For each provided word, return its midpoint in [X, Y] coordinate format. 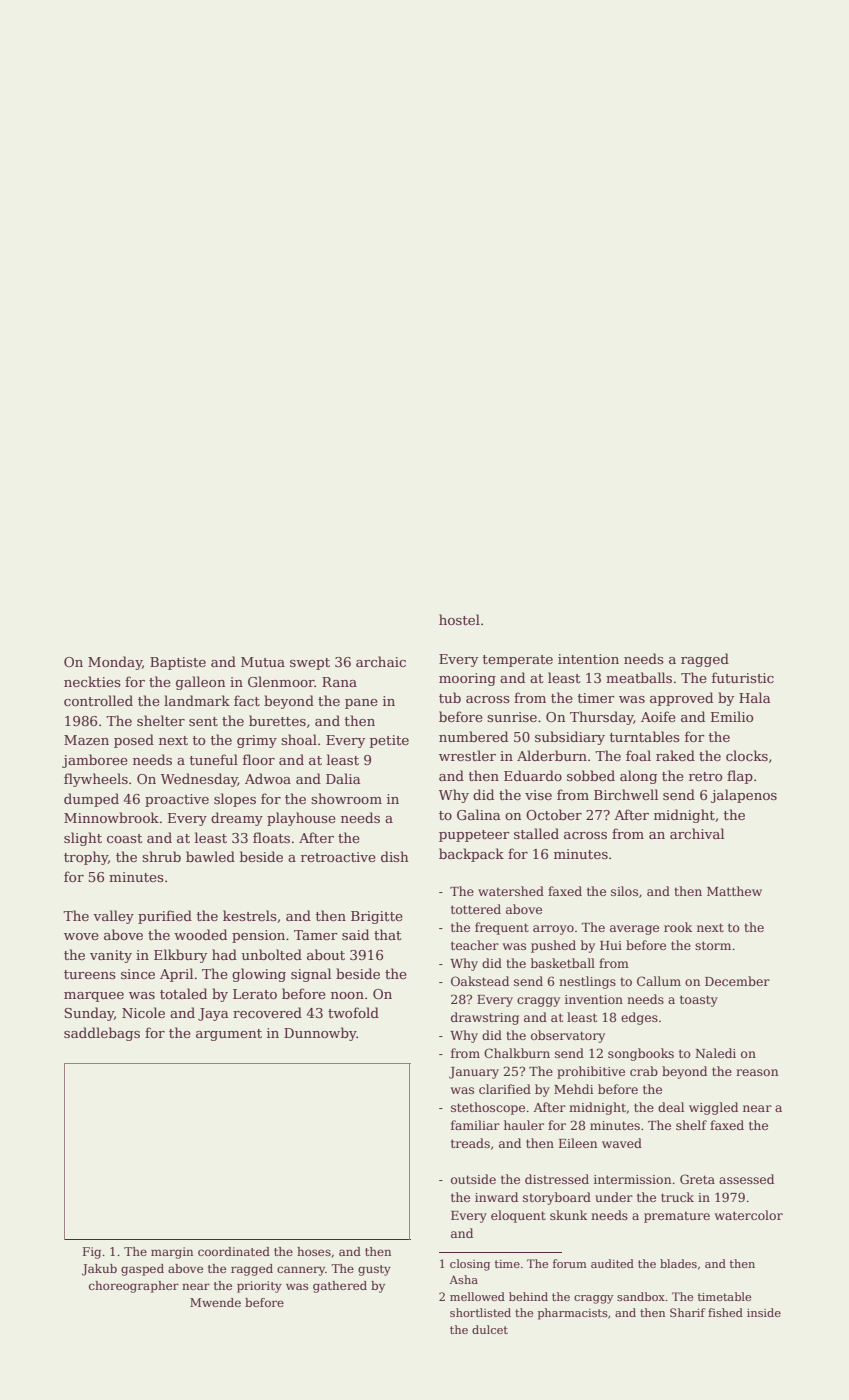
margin [172, 1253]
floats [271, 837]
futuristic [743, 677]
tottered [476, 909]
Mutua [263, 662]
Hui [611, 945]
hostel [459, 619]
